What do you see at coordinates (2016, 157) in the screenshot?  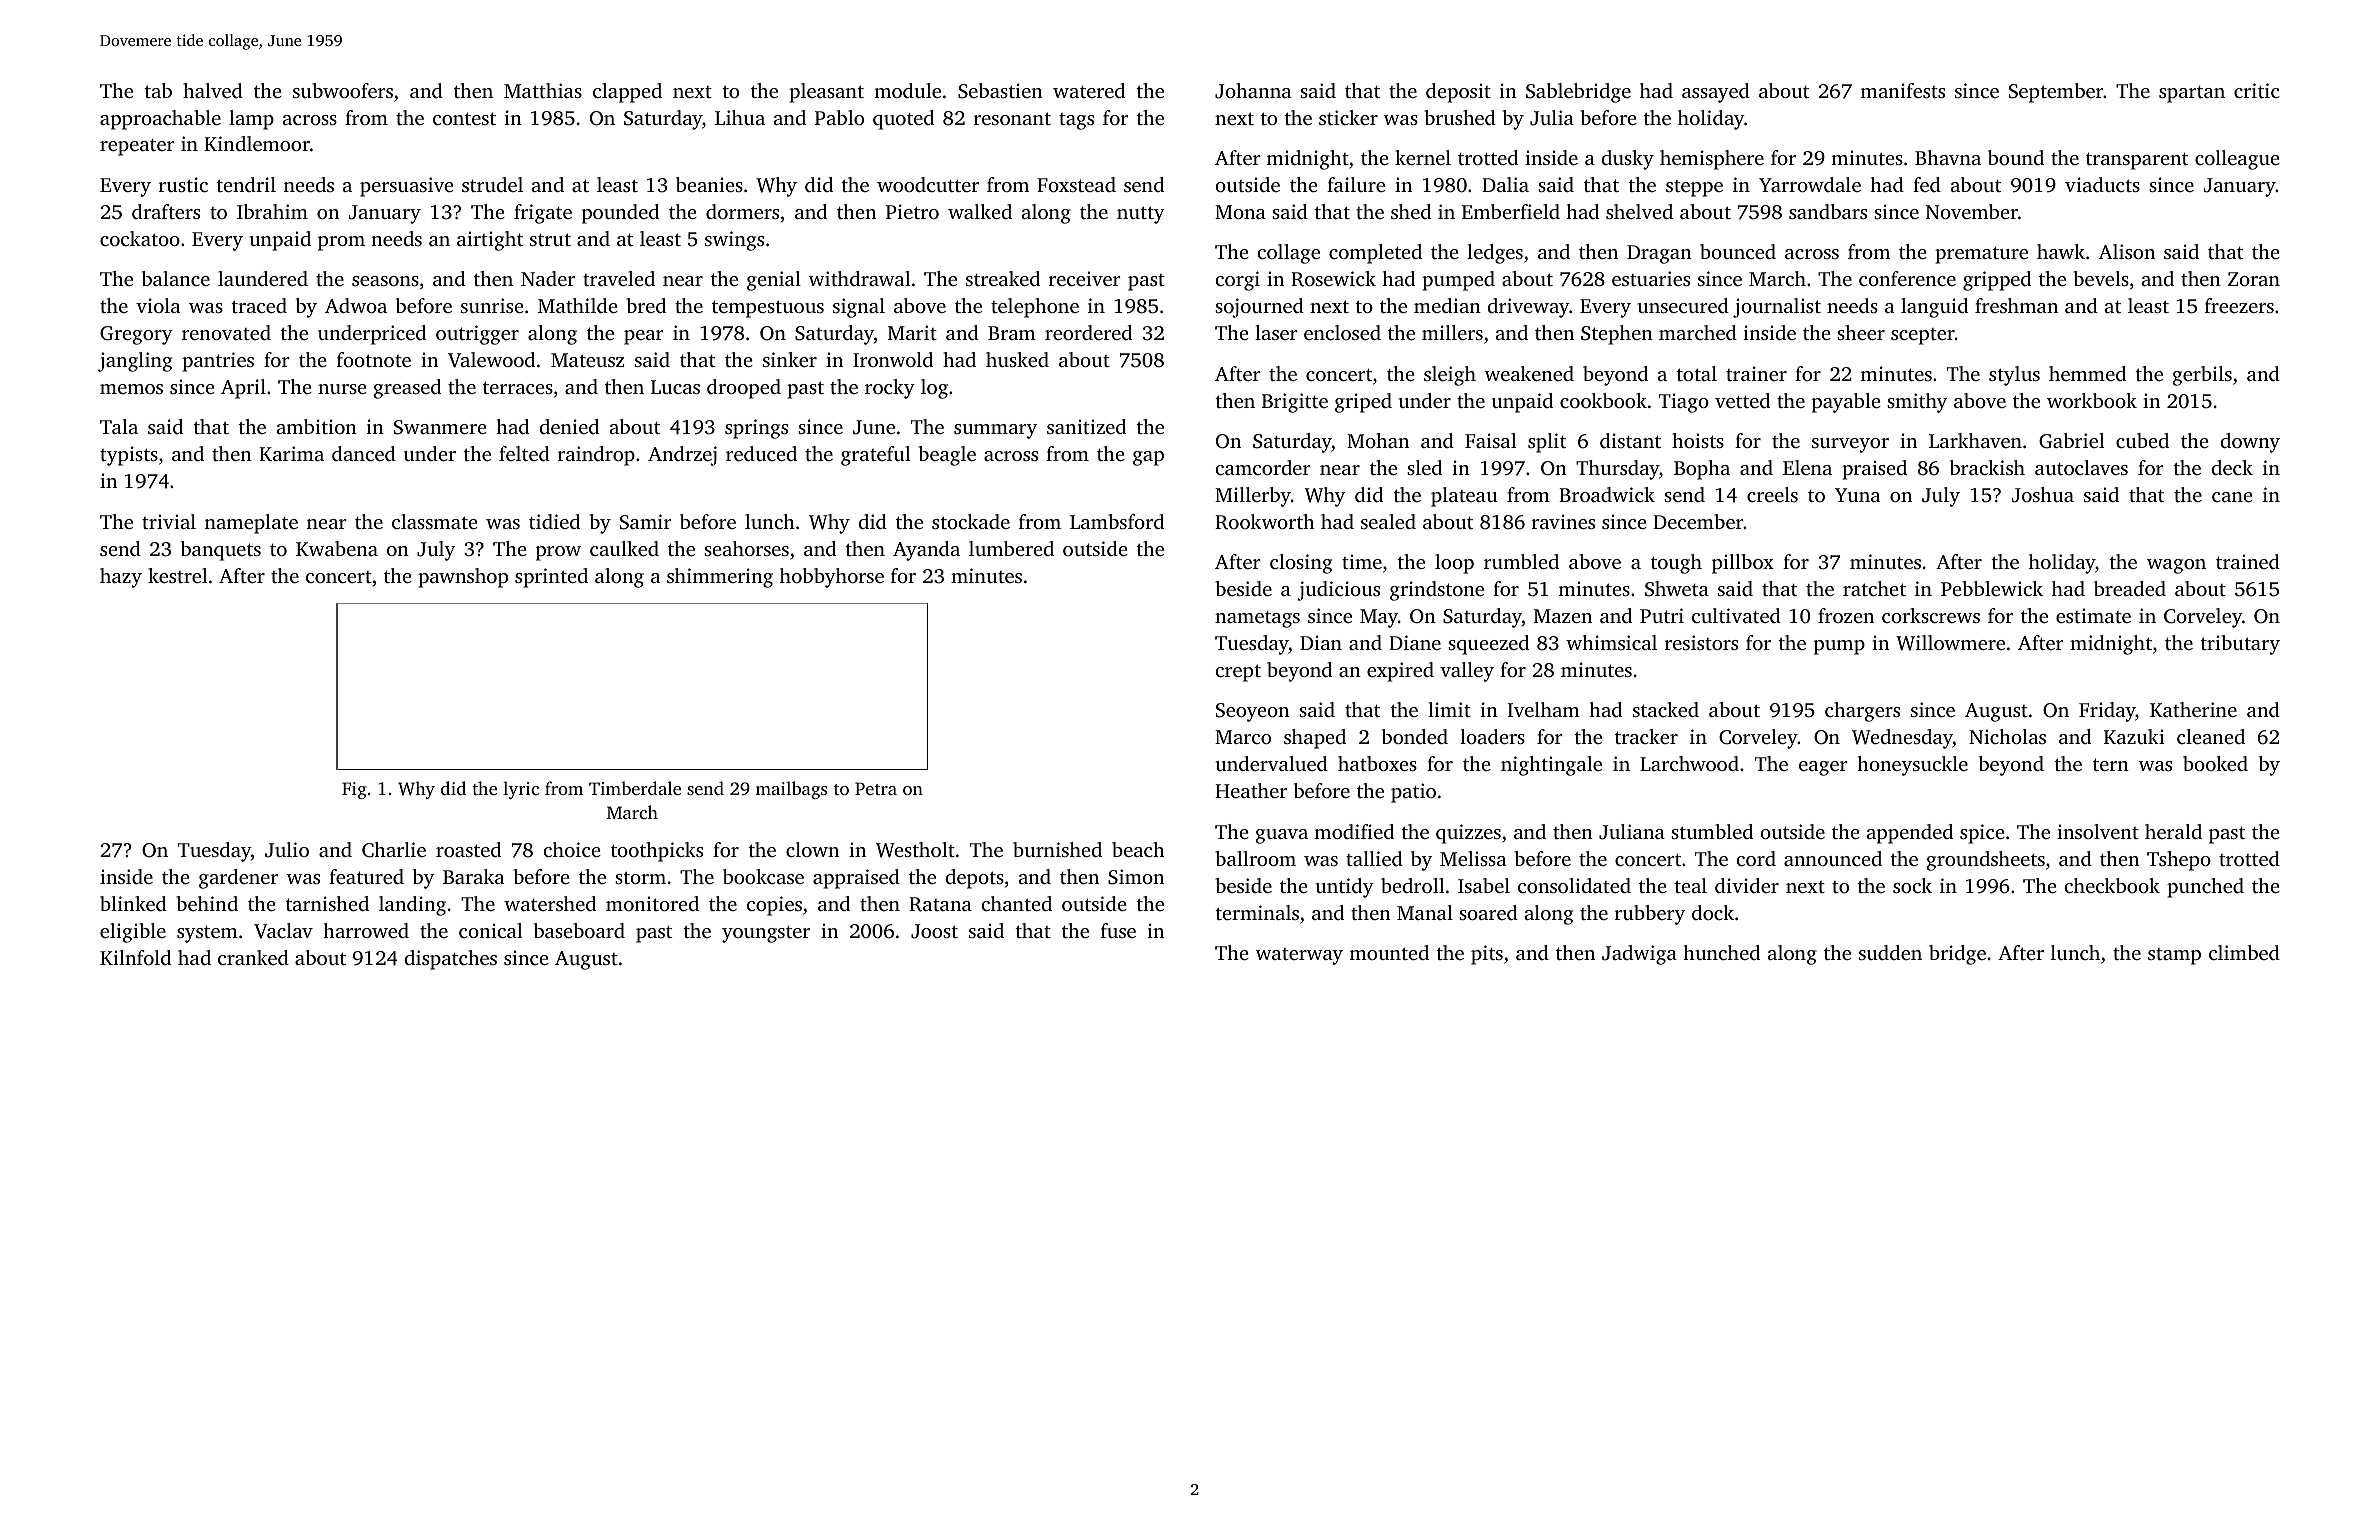 I see `bound` at bounding box center [2016, 157].
